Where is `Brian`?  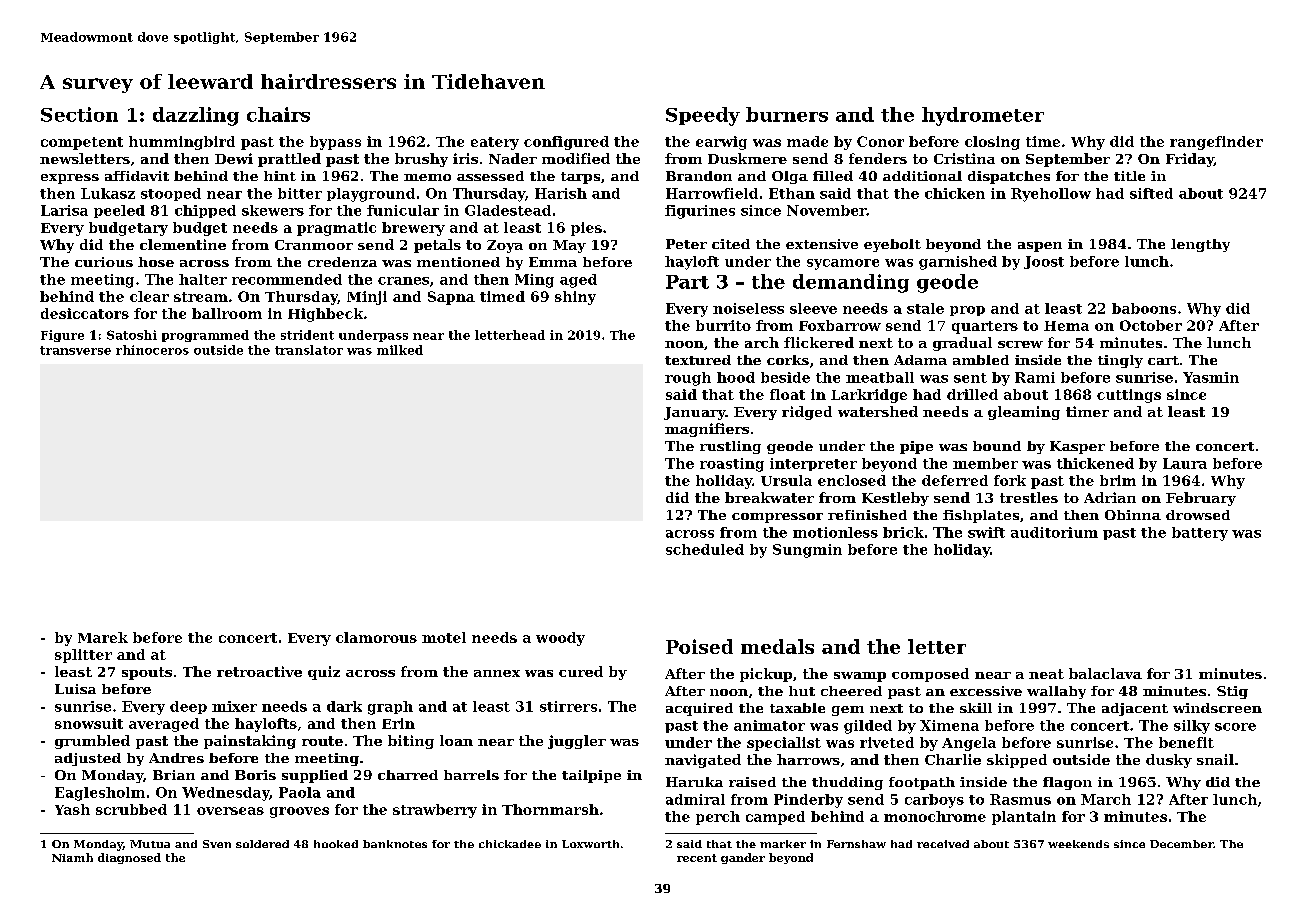 Brian is located at coordinates (174, 775).
